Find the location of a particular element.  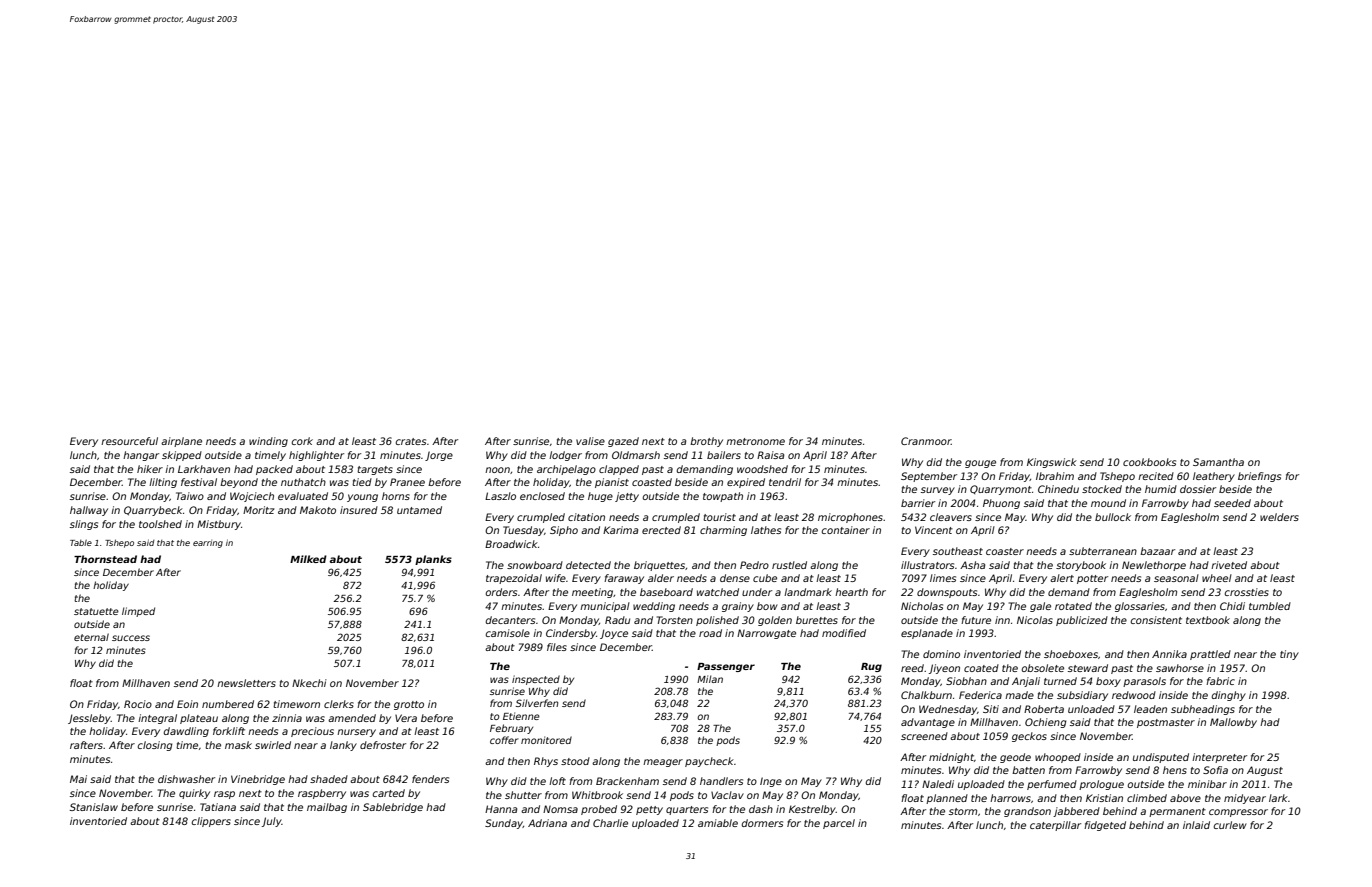

inspected is located at coordinates (536, 680).
